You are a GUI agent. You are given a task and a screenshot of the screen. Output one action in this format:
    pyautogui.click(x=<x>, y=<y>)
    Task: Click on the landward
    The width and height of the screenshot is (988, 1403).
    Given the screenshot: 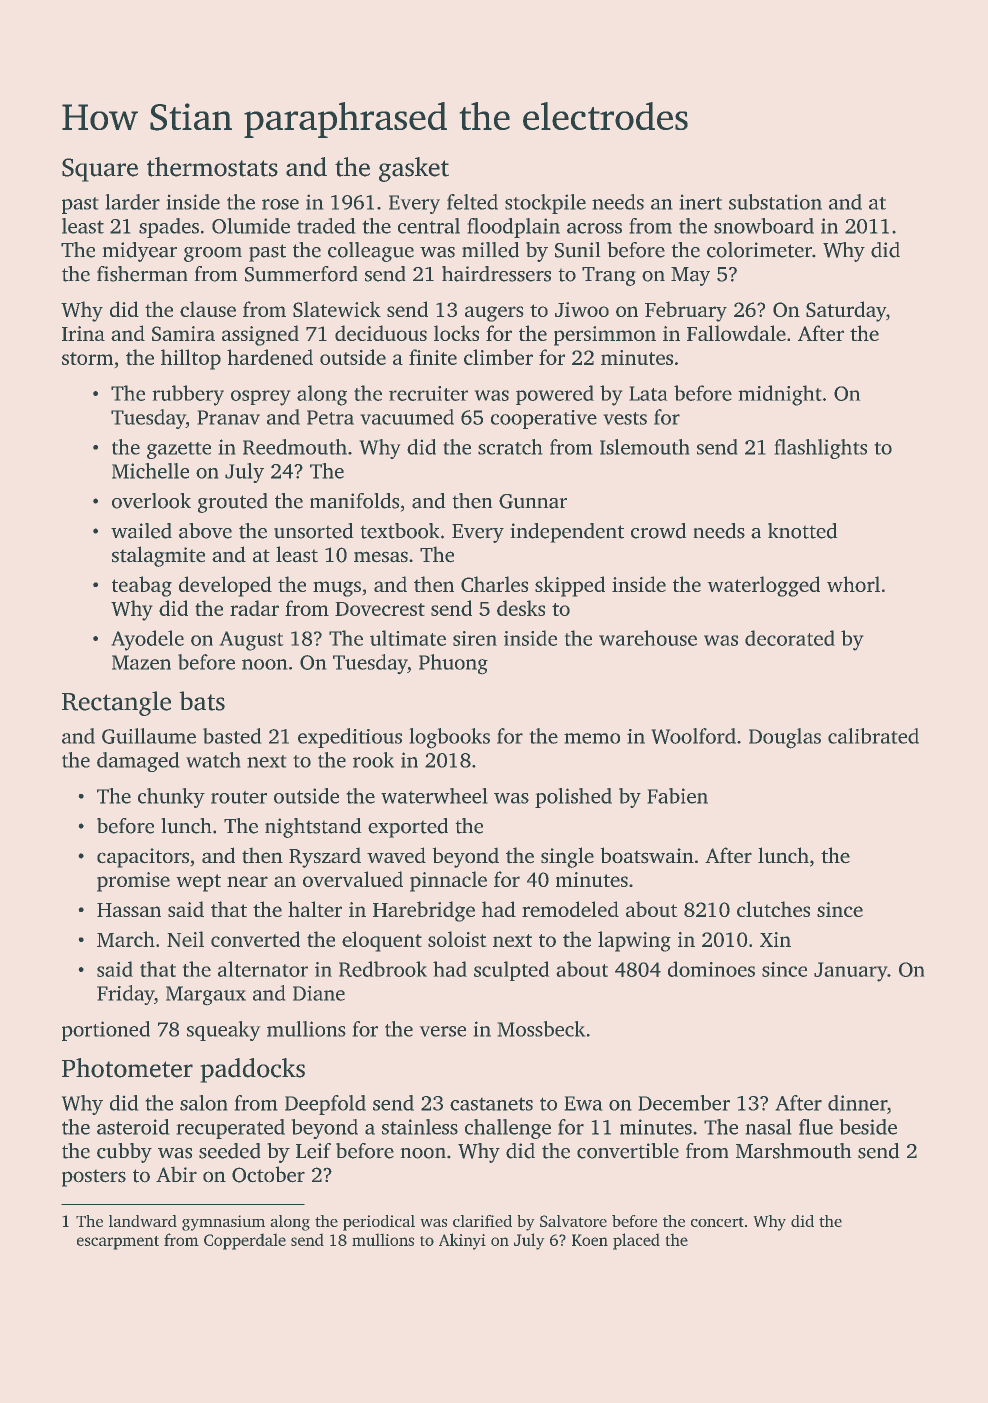 What is the action you would take?
    pyautogui.click(x=143, y=1221)
